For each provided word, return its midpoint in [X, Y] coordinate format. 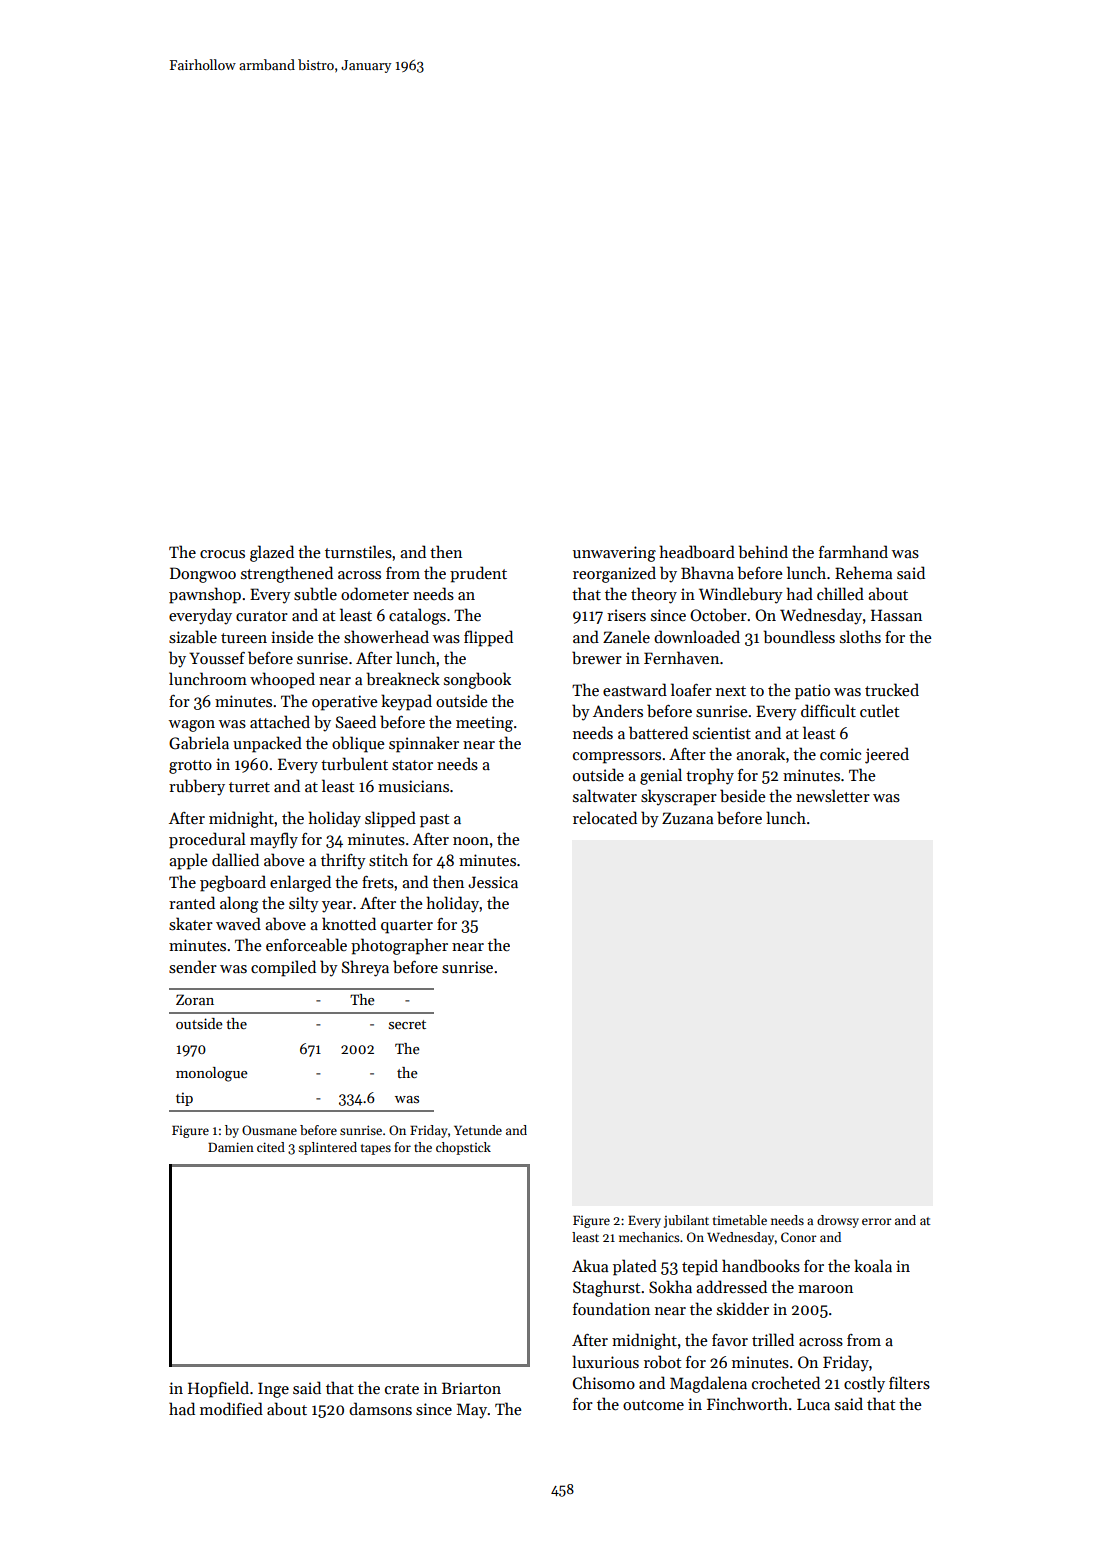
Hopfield [218, 1389]
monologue [212, 1074]
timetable [740, 1220]
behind [763, 552]
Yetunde [478, 1130]
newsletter [833, 796]
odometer [375, 593]
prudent [478, 574]
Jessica [493, 882]
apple [188, 861]
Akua [590, 1265]
